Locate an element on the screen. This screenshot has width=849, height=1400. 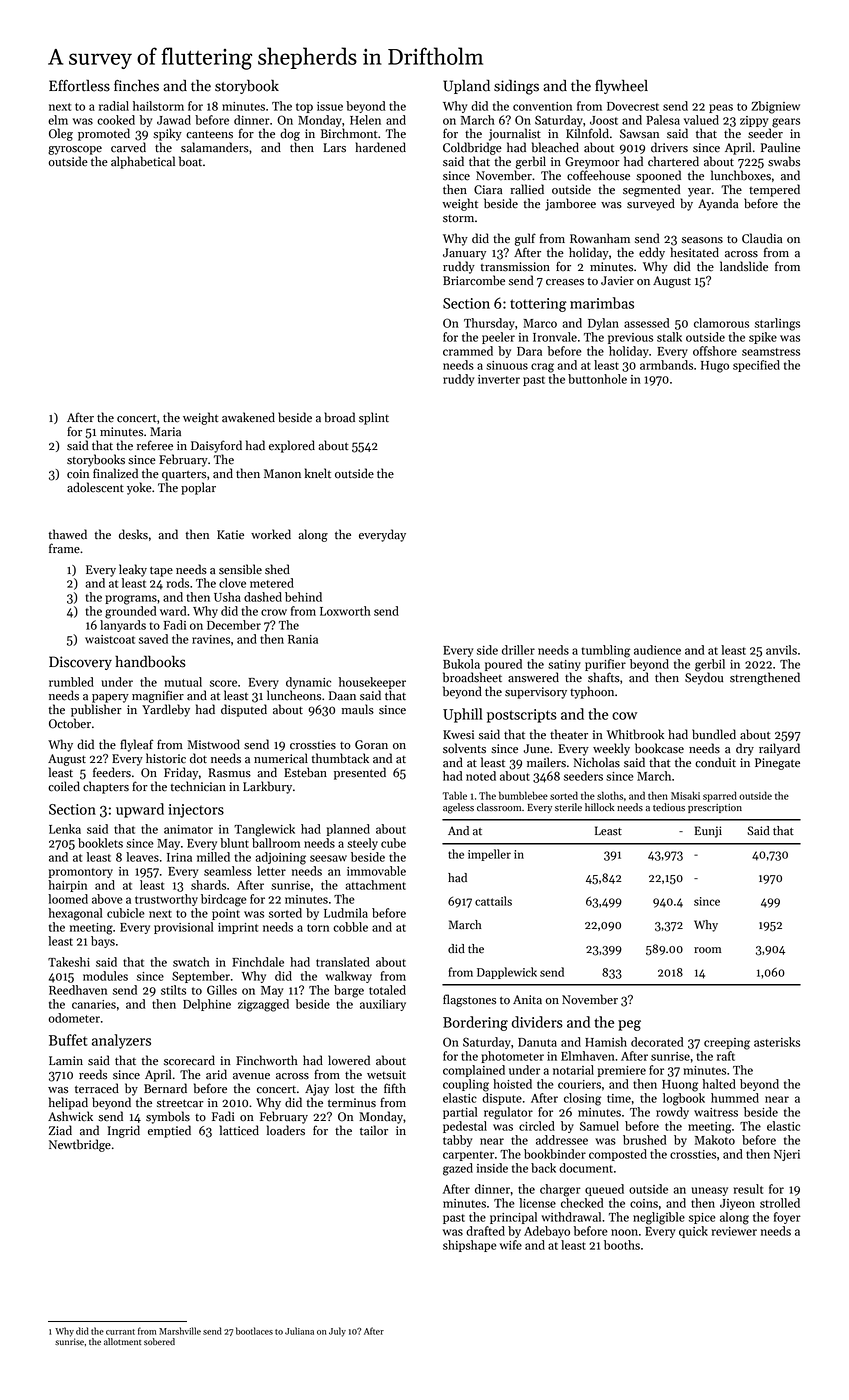
September is located at coordinates (201, 977).
